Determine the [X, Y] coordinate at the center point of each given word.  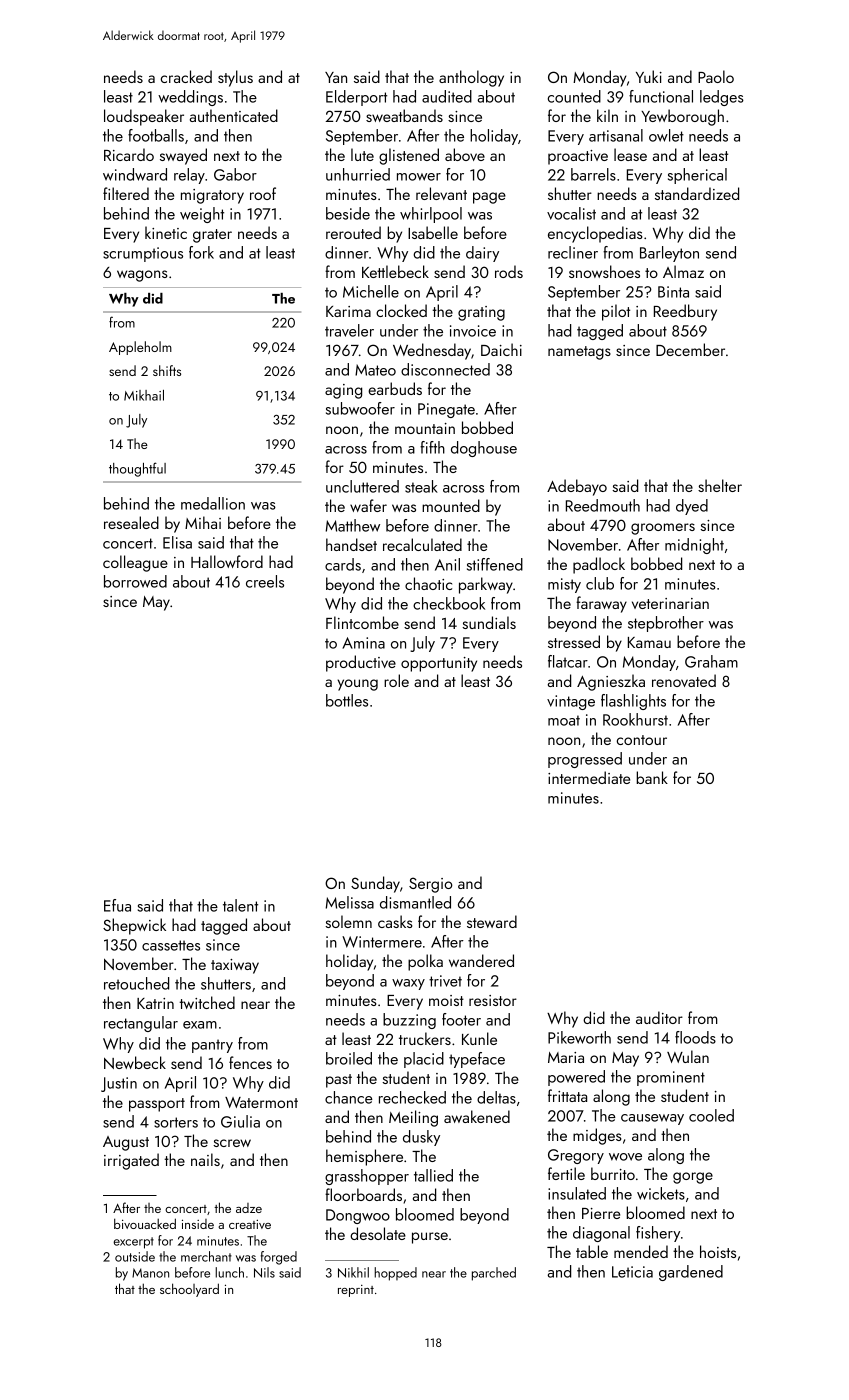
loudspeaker [144, 117]
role [396, 680]
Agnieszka [611, 682]
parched [494, 1274]
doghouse [484, 449]
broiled [349, 1058]
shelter [720, 485]
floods [695, 1037]
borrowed [135, 581]
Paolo [716, 76]
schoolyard [189, 1290]
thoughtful [137, 469]
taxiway [235, 966]
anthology [471, 78]
